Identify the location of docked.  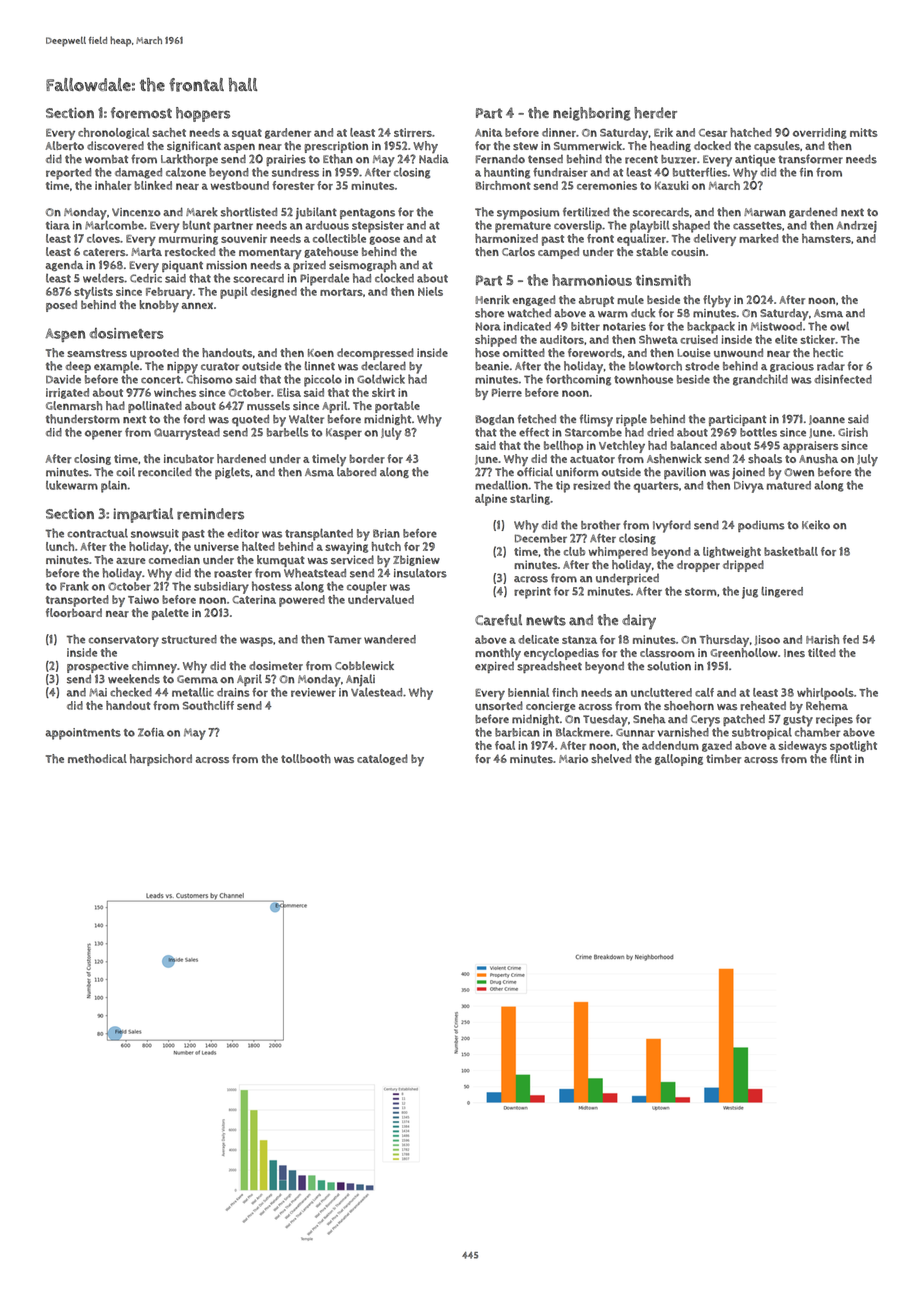
(712, 145).
